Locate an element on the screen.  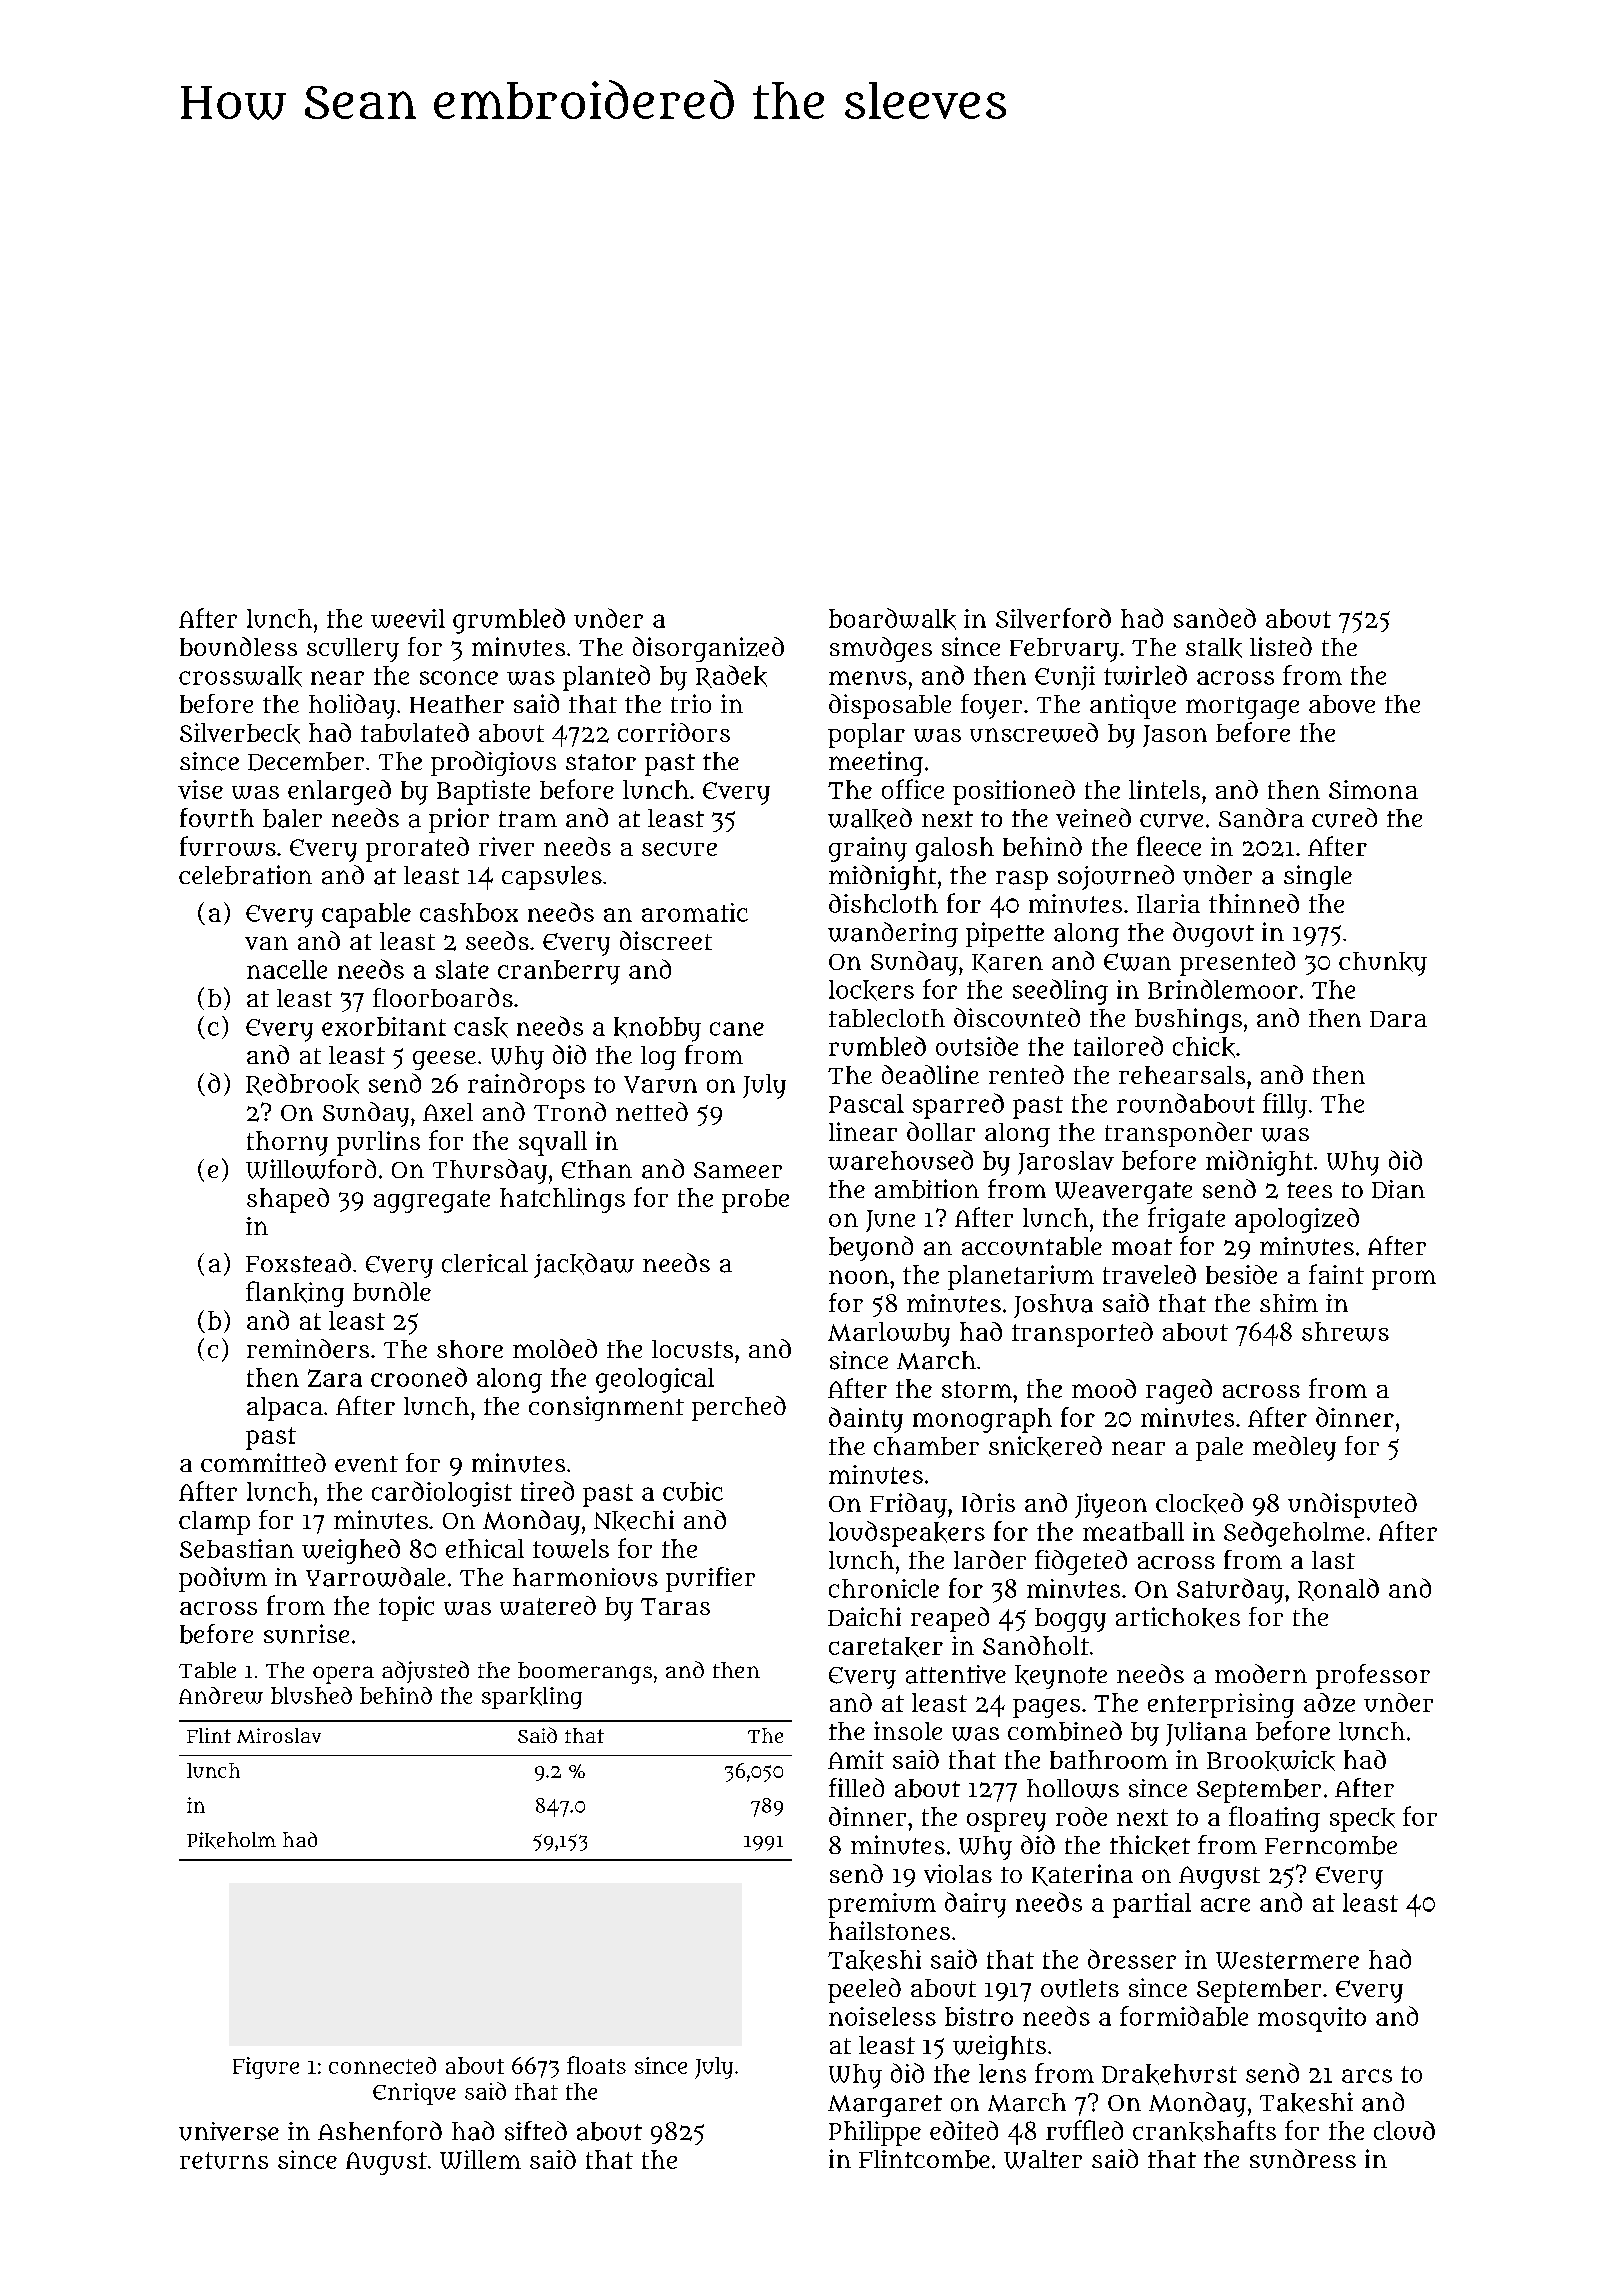
Ashenford is located at coordinates (380, 2131).
